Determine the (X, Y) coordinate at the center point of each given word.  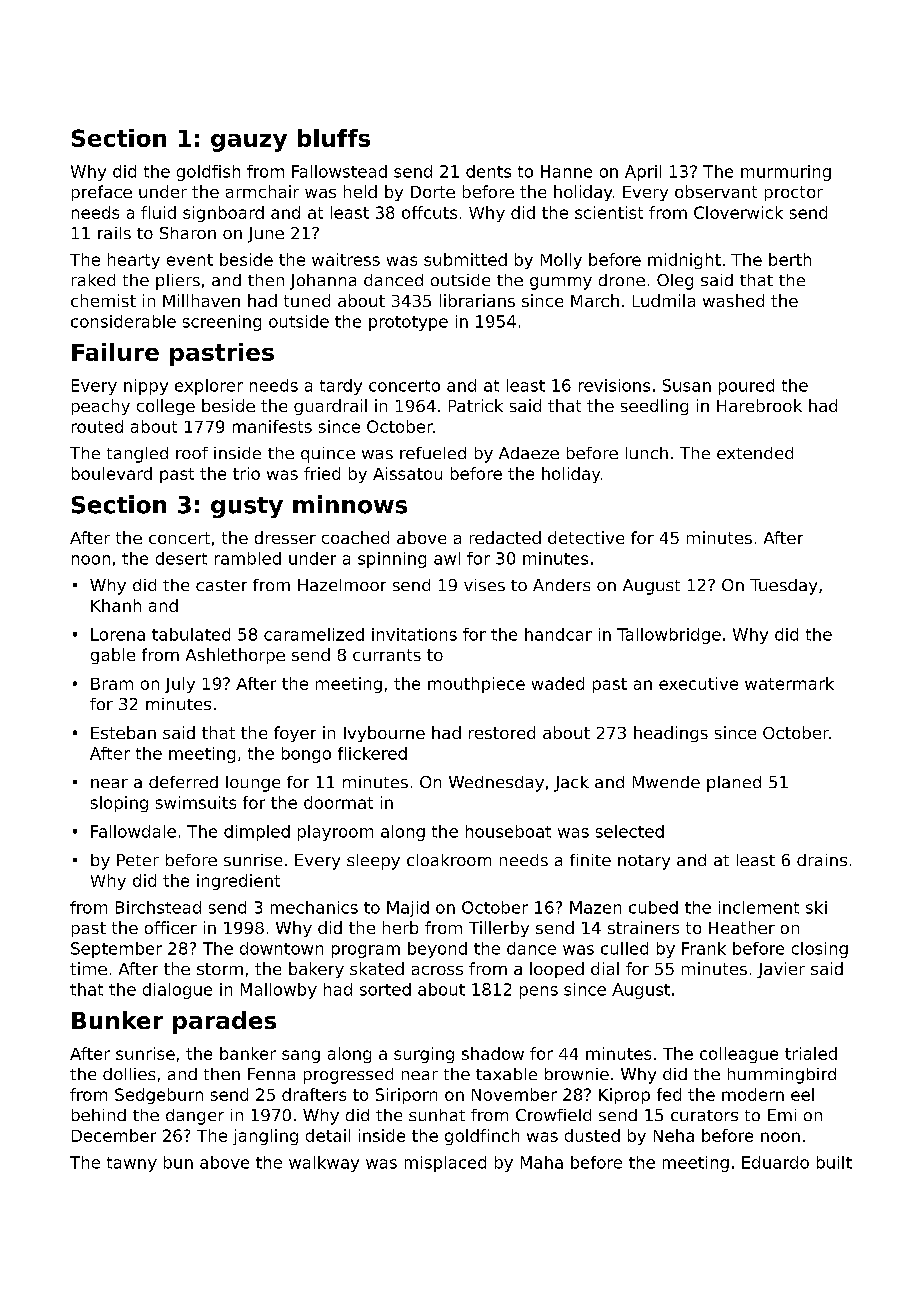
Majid (408, 909)
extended (755, 453)
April (643, 173)
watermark (789, 683)
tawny (132, 1164)
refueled (433, 453)
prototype (408, 323)
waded (558, 683)
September (116, 950)
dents (488, 171)
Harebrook (759, 405)
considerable (123, 321)
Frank (704, 948)
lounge (253, 784)
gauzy (249, 143)
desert (181, 558)
